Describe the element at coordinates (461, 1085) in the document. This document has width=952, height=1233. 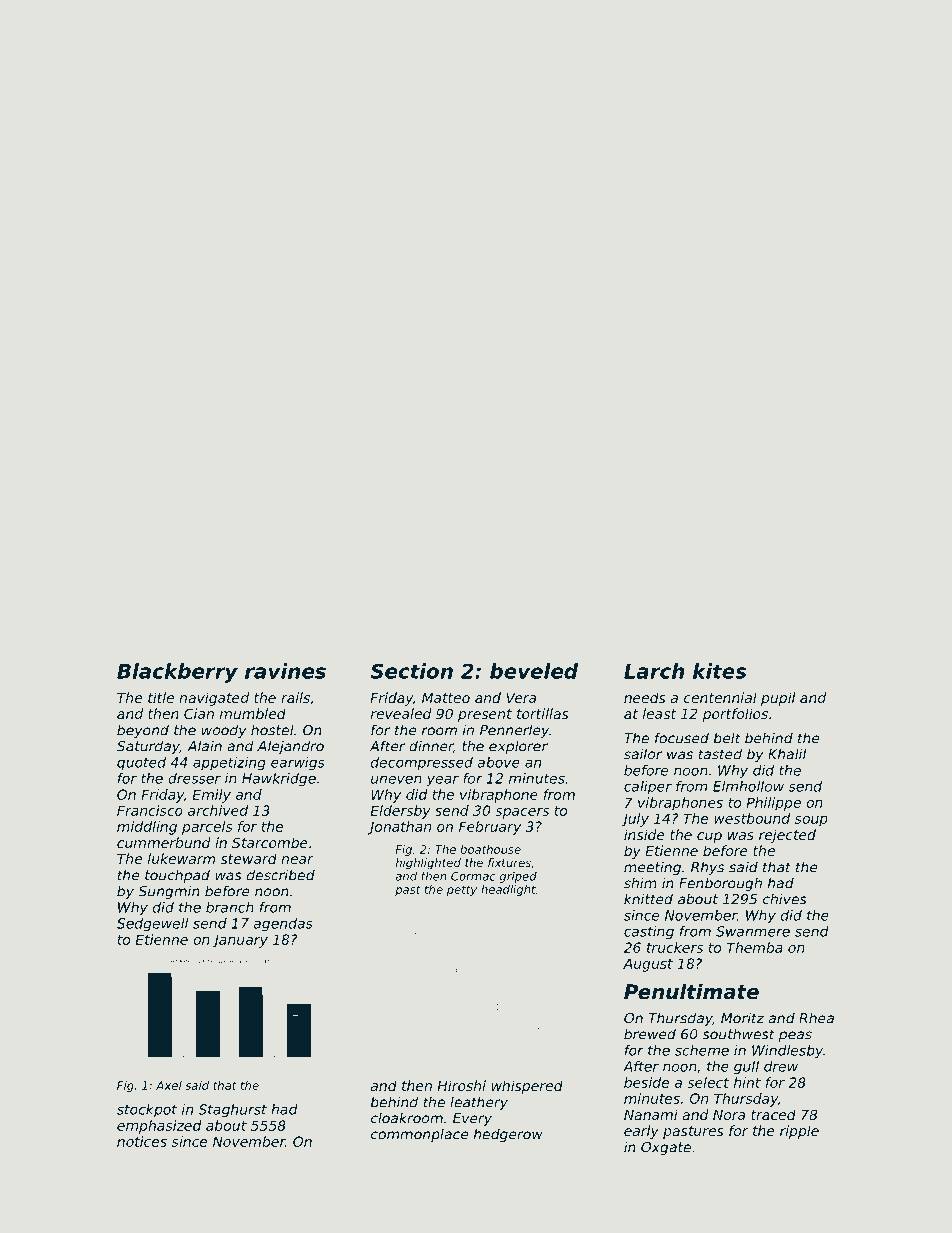
I see `Hiroshi` at that location.
